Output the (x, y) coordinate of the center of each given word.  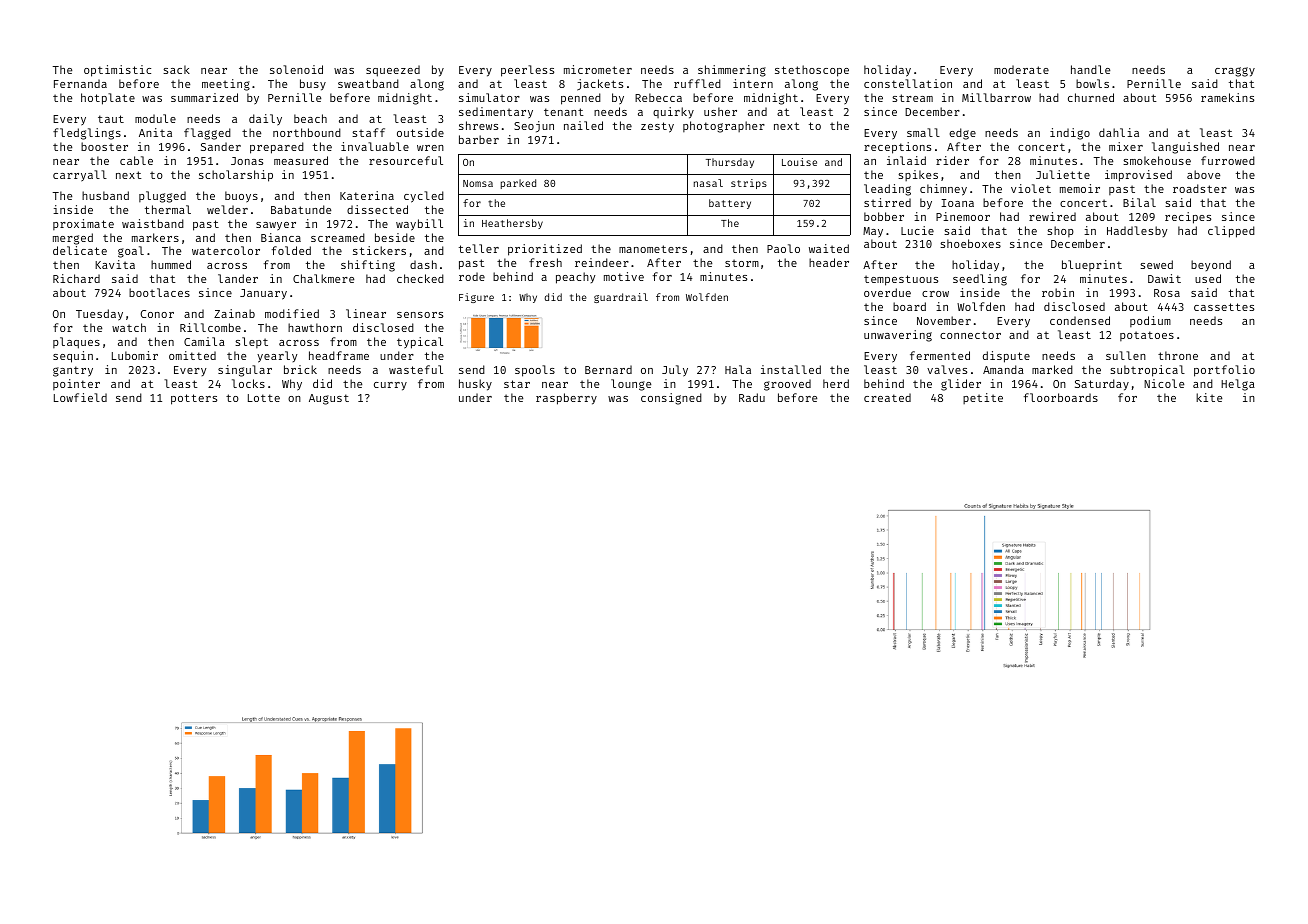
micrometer (598, 69)
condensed (1080, 320)
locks (248, 383)
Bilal (1139, 202)
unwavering (898, 336)
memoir (1080, 188)
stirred (887, 202)
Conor (157, 314)
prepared (277, 148)
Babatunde (301, 209)
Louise (799, 162)
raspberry (566, 399)
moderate (1021, 69)
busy (313, 85)
